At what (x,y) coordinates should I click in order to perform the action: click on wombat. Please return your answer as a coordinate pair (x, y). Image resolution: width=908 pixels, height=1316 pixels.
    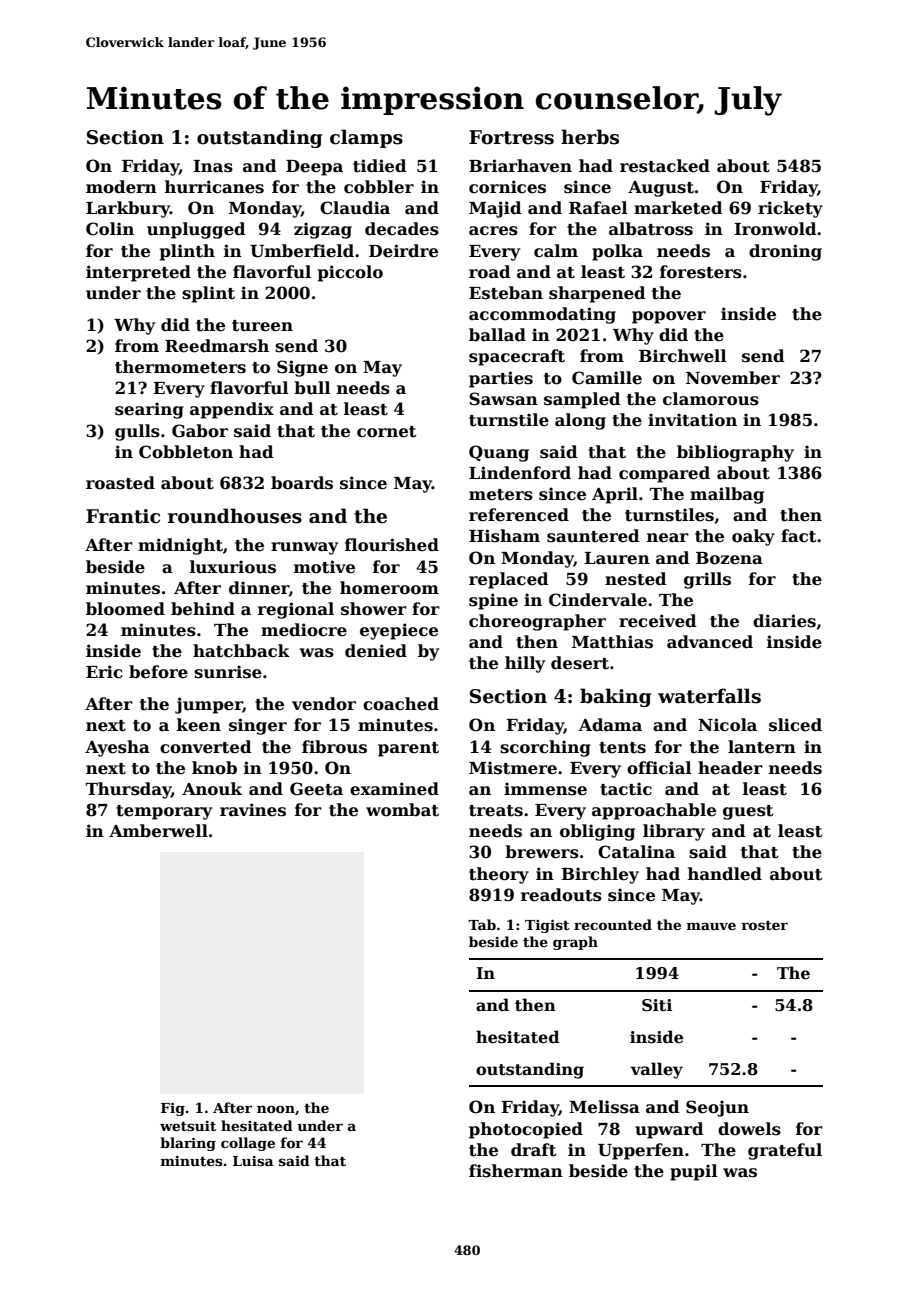
    Looking at the image, I should click on (402, 810).
